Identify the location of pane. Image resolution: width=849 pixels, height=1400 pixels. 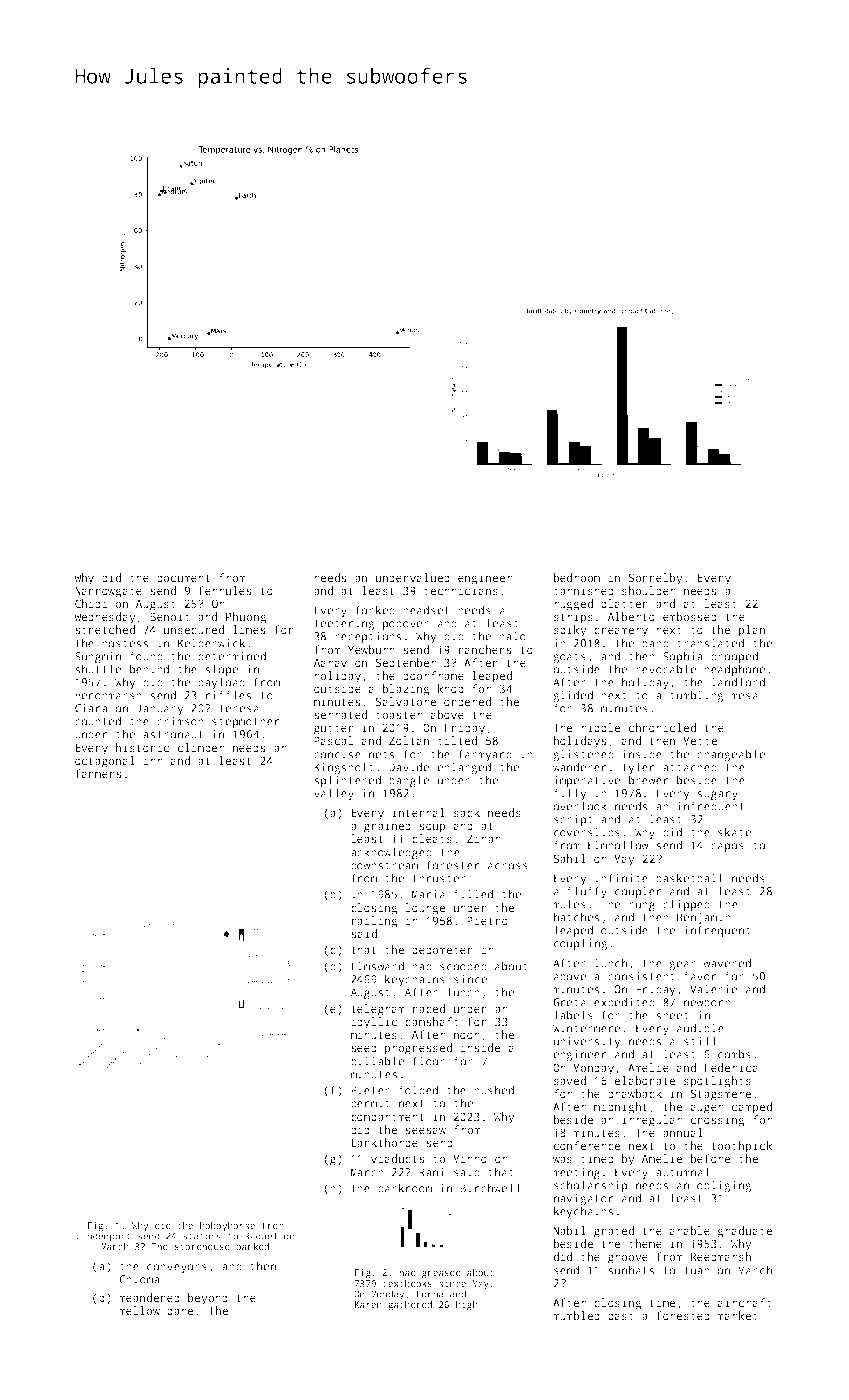
(180, 1313).
